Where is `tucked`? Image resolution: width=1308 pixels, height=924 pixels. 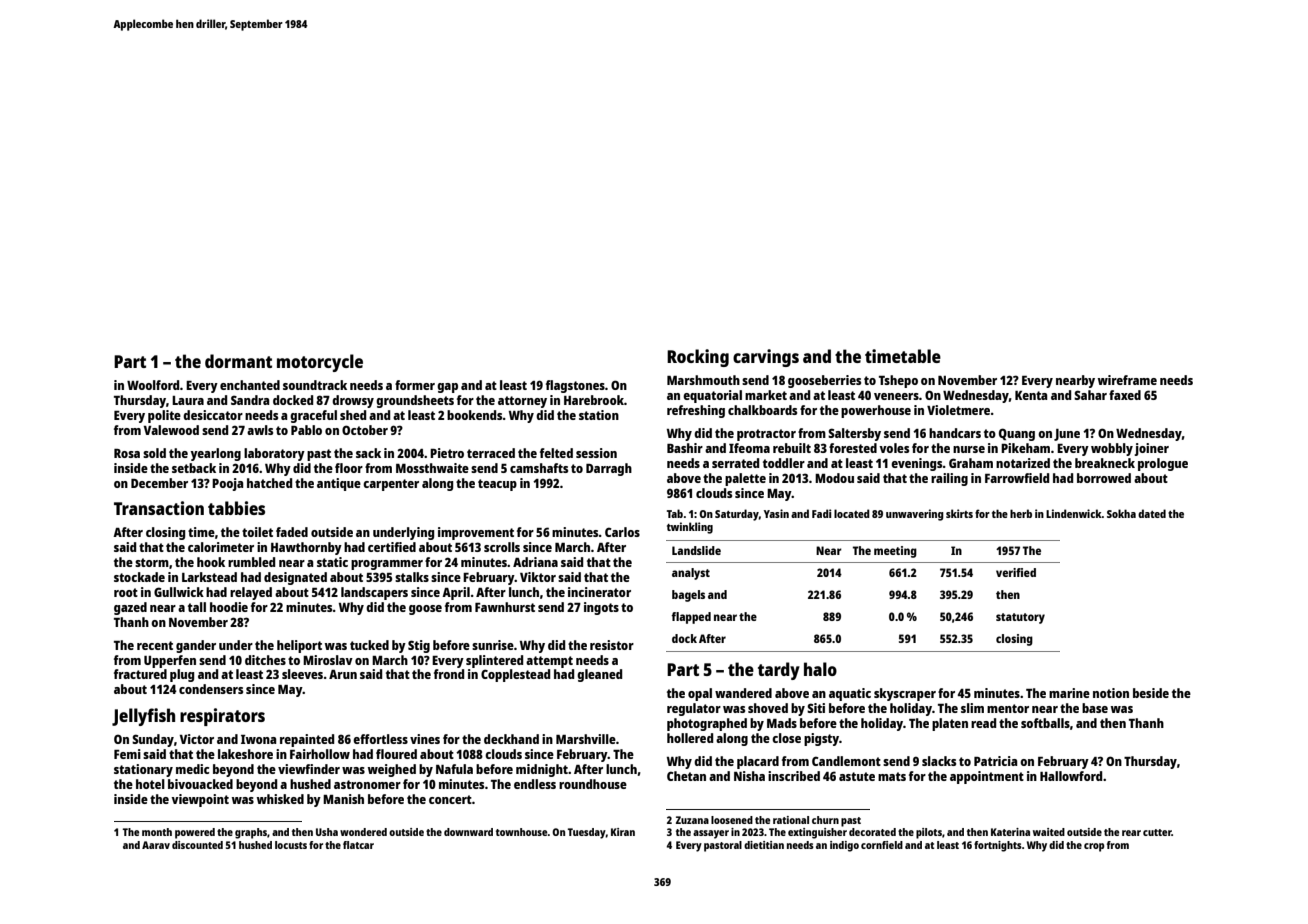 tucked is located at coordinates (369, 645).
